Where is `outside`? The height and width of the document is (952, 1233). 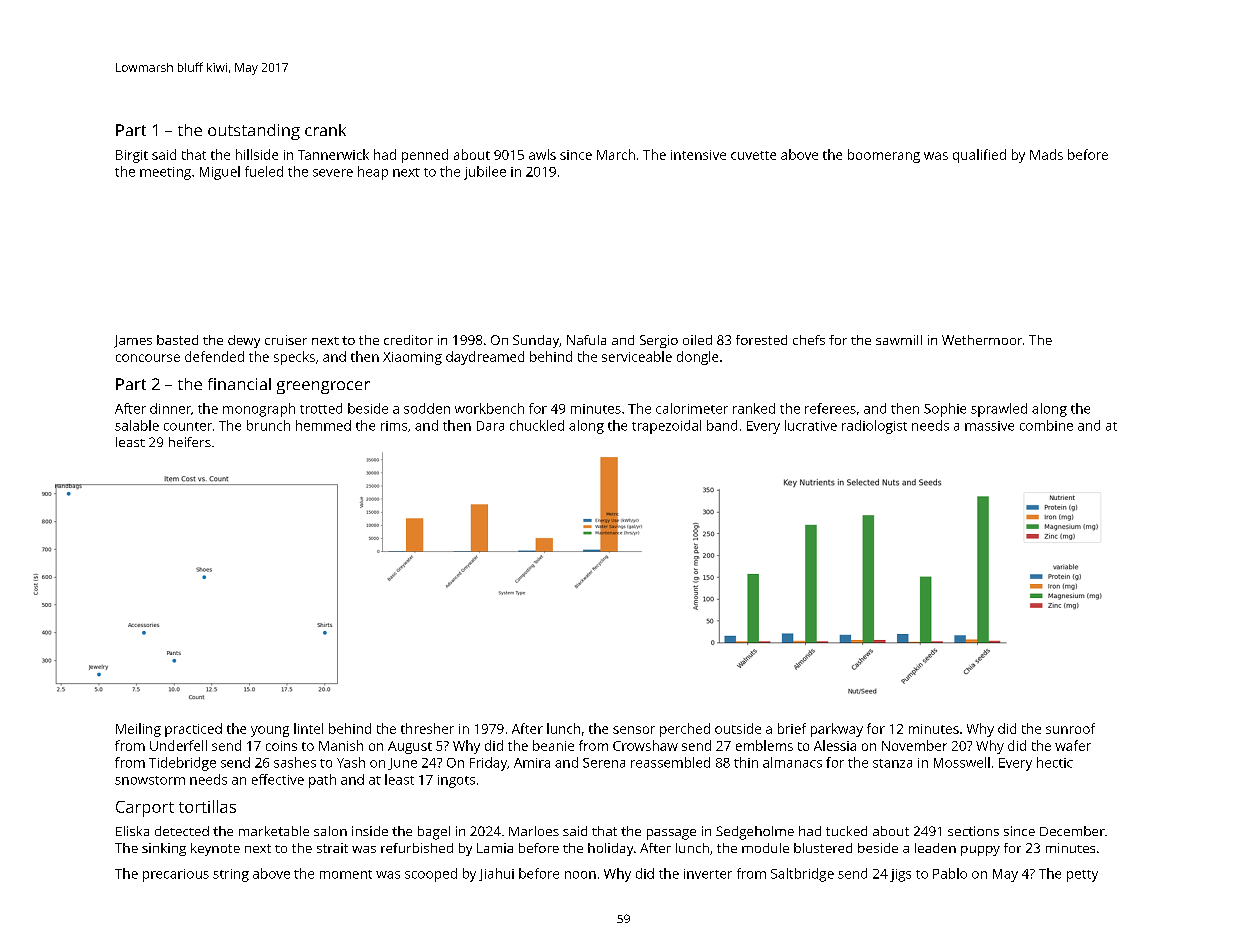 outside is located at coordinates (738, 728).
